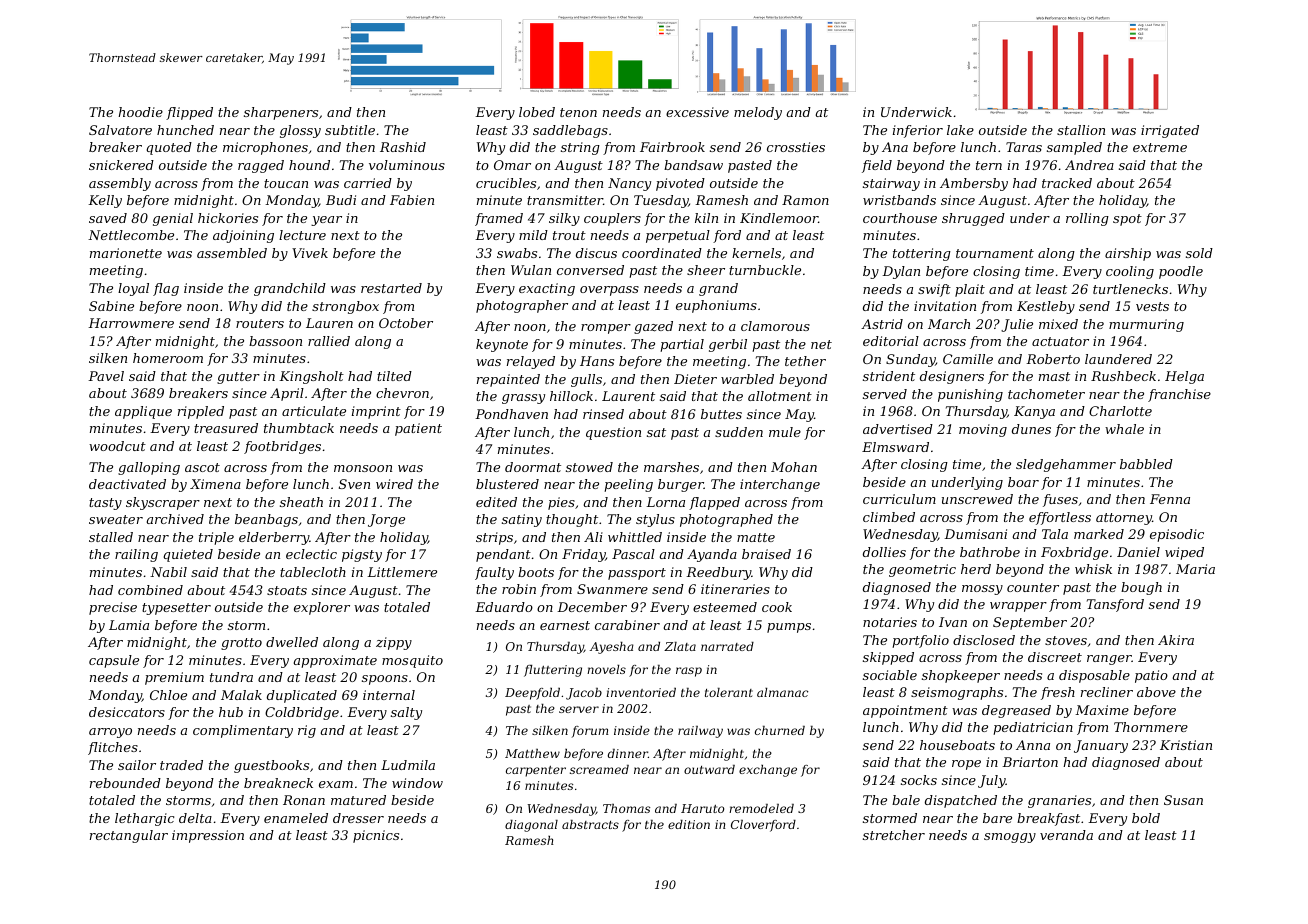 Image resolution: width=1308 pixels, height=924 pixels. What do you see at coordinates (689, 824) in the page?
I see `edition` at bounding box center [689, 824].
